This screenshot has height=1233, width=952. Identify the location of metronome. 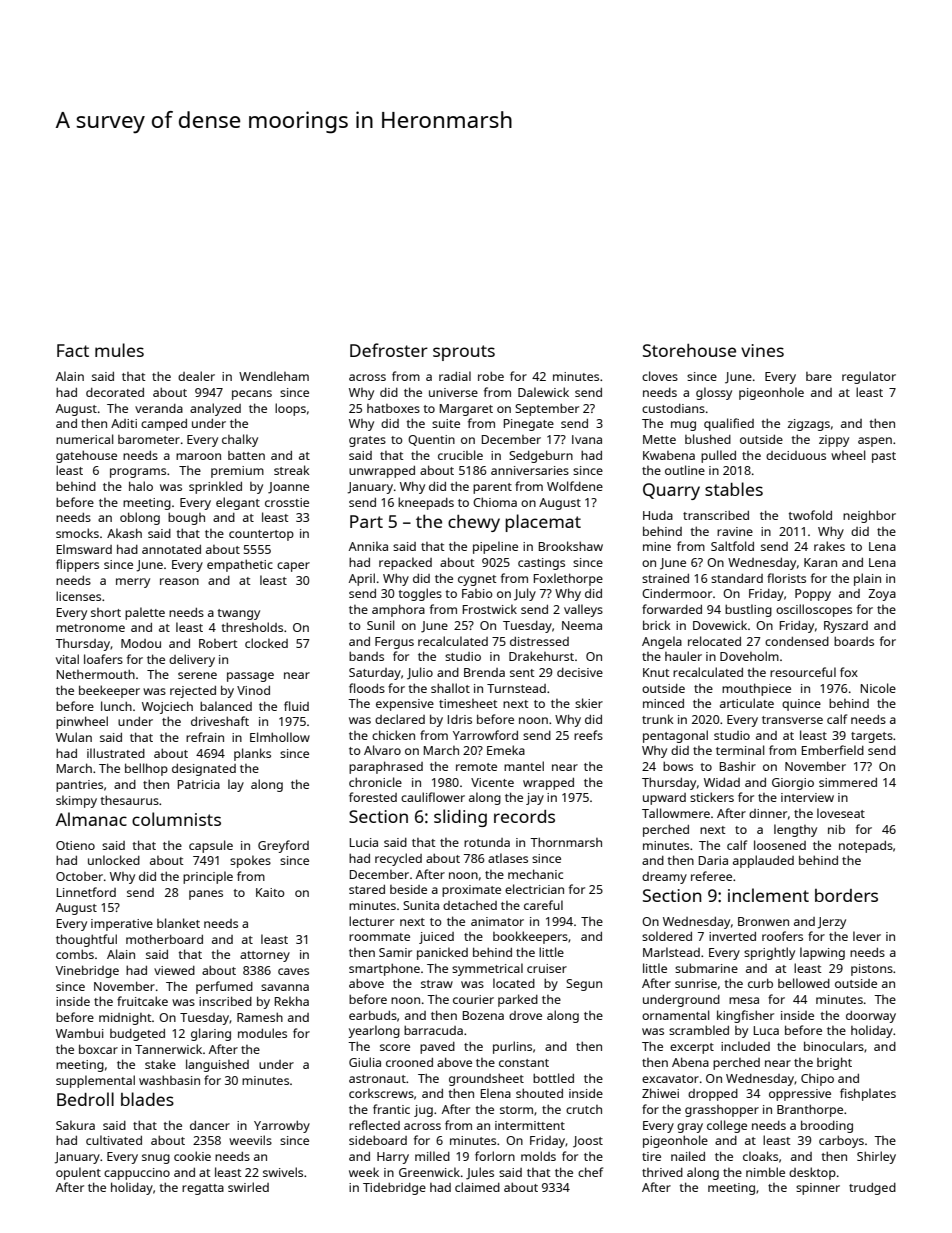
(90, 628).
